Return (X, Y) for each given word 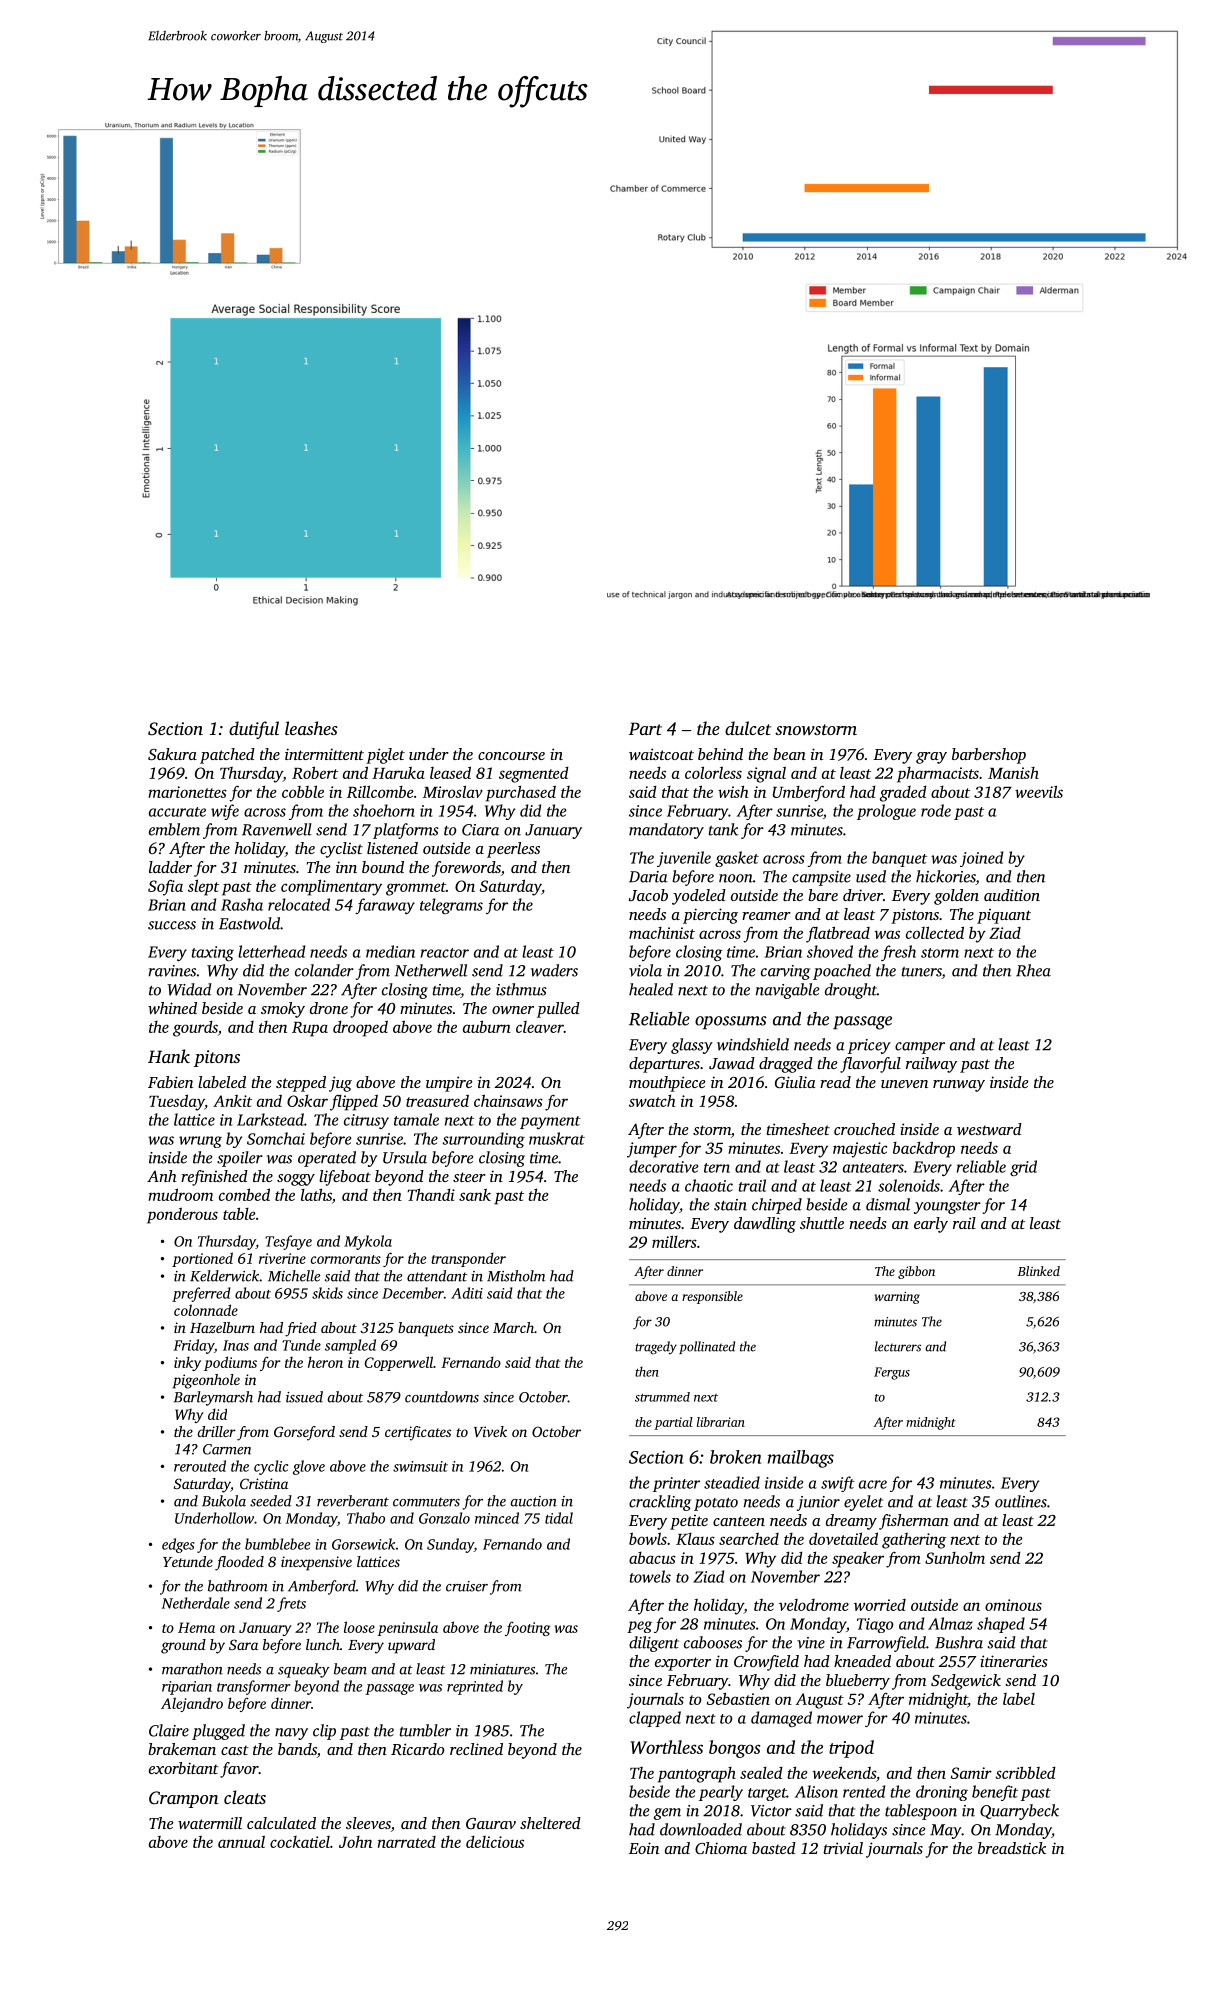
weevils (1039, 791)
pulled (558, 1010)
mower (840, 1719)
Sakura (172, 754)
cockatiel (300, 1842)
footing (527, 1628)
